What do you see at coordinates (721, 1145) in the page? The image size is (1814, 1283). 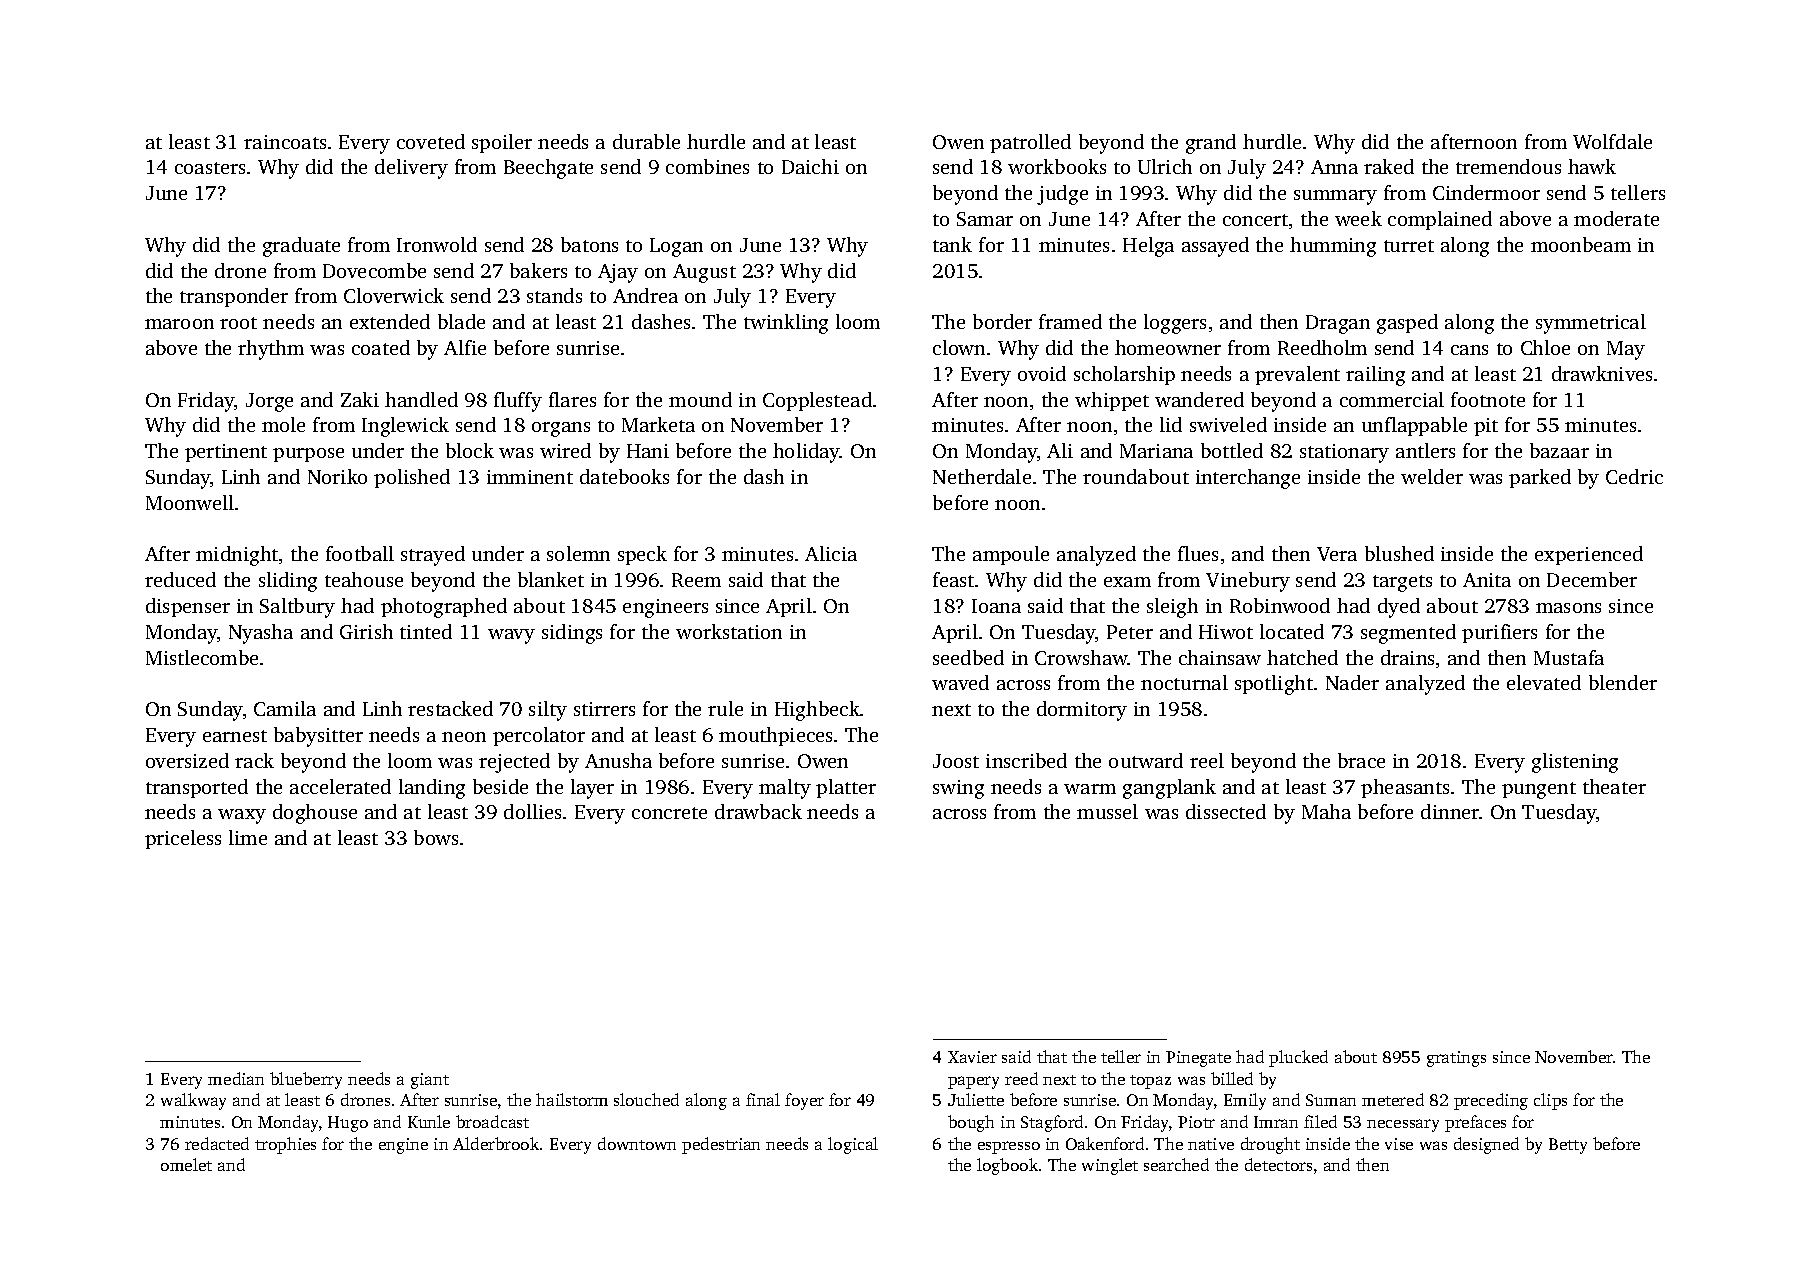 I see `pedestrian` at bounding box center [721, 1145].
